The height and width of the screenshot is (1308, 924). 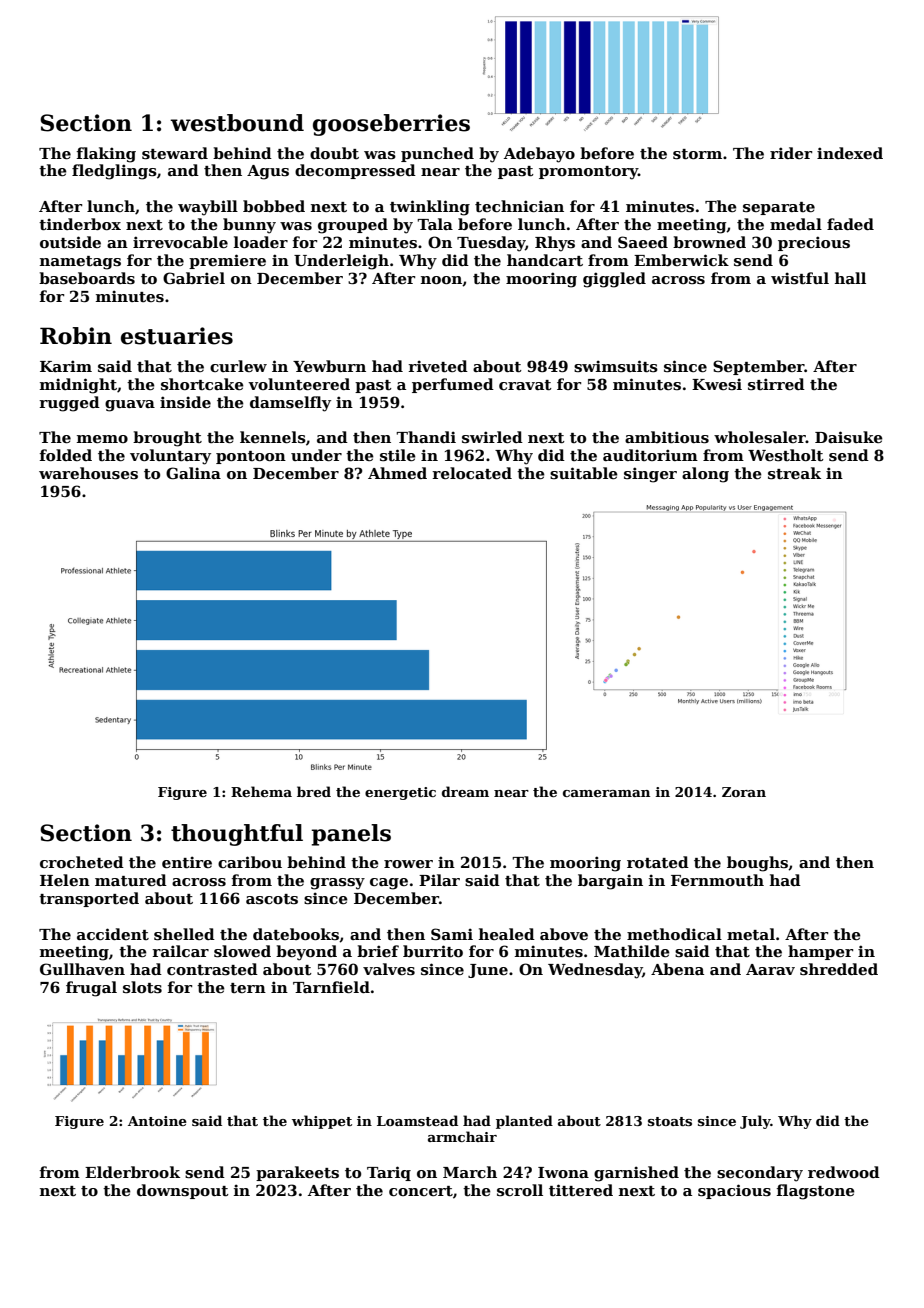 I want to click on Aarav, so click(x=770, y=969).
